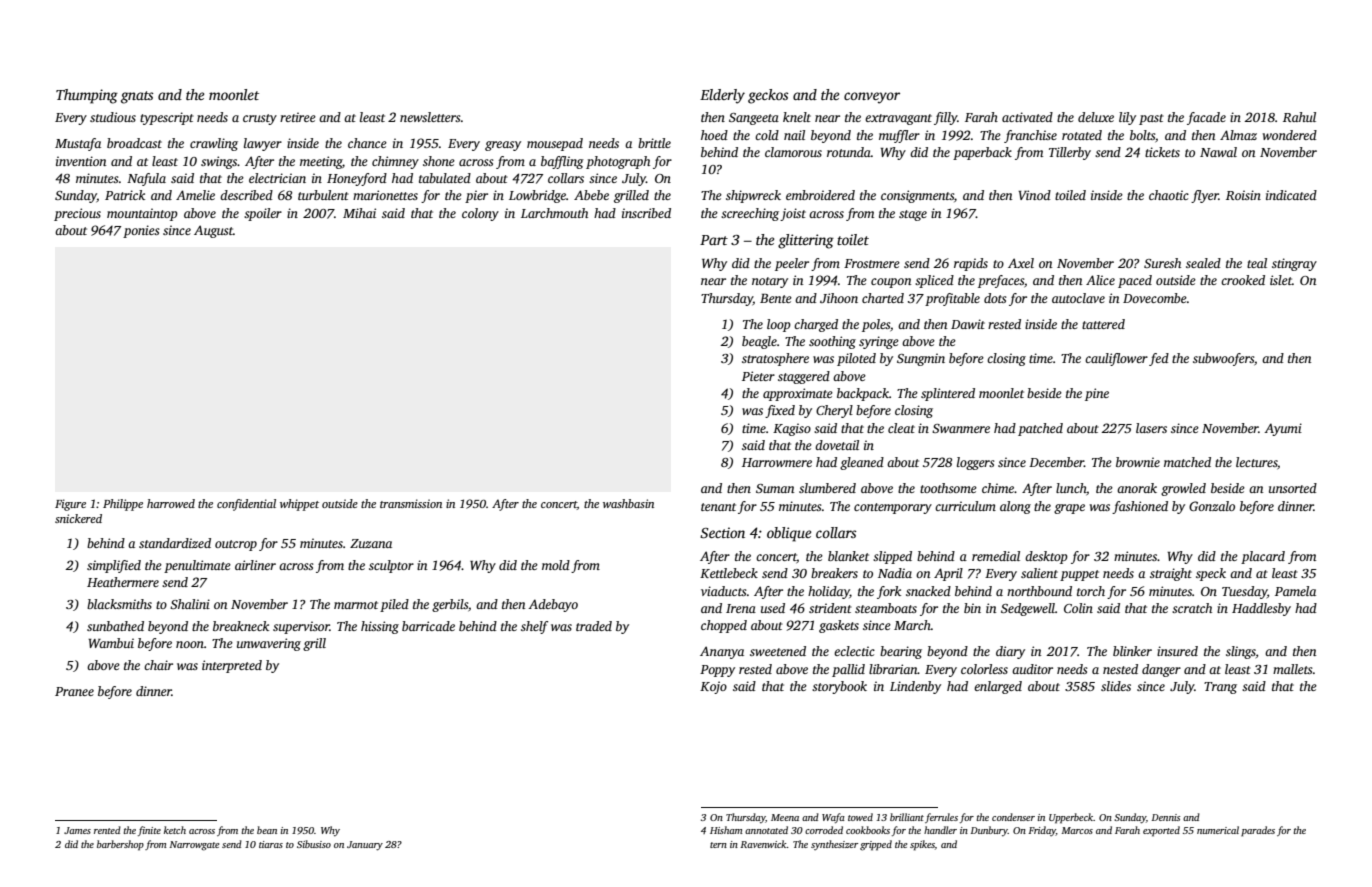 This image has height=887, width=1372. I want to click on parades, so click(1258, 831).
